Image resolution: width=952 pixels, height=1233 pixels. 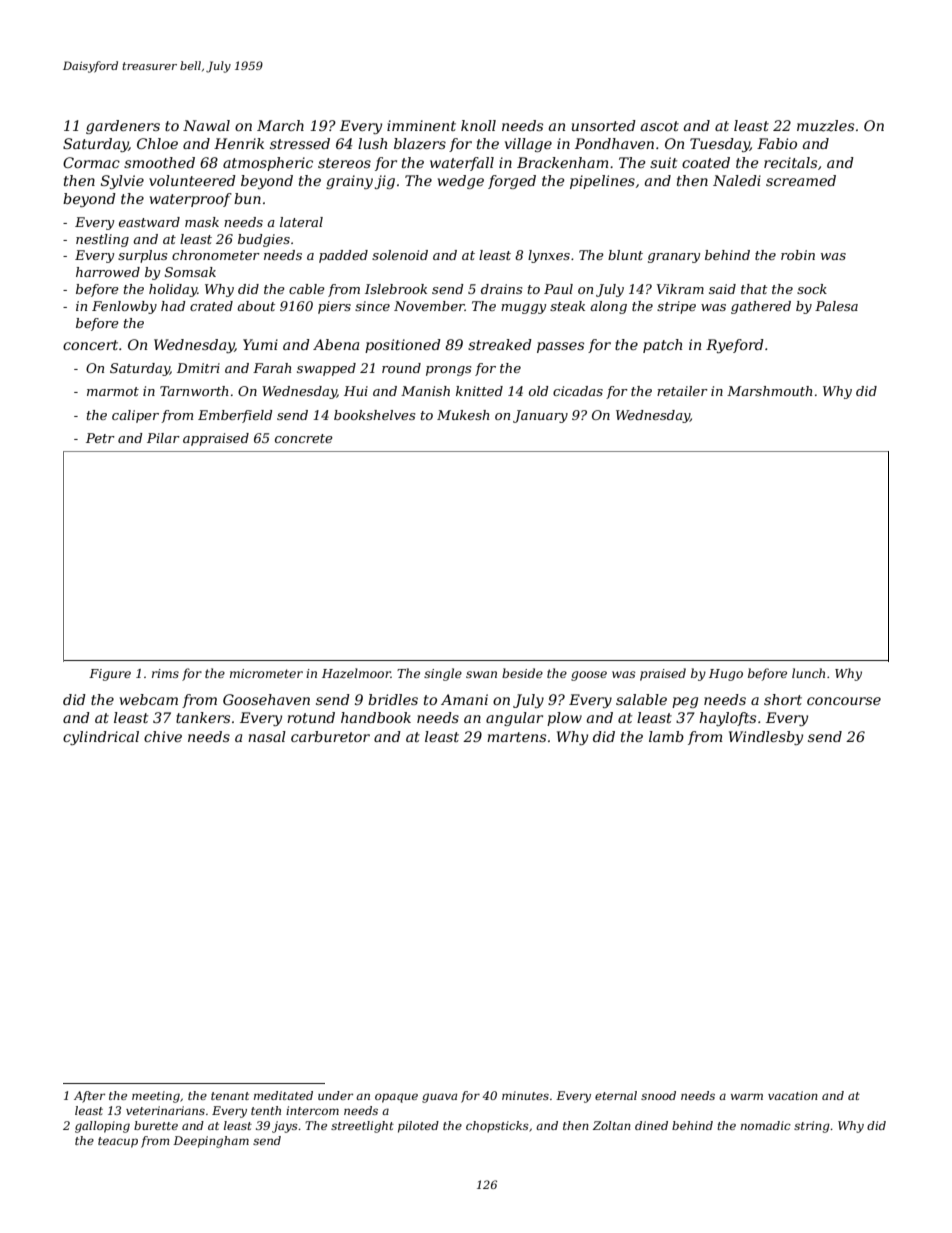 What do you see at coordinates (612, 1125) in the screenshot?
I see `Zoltan` at bounding box center [612, 1125].
